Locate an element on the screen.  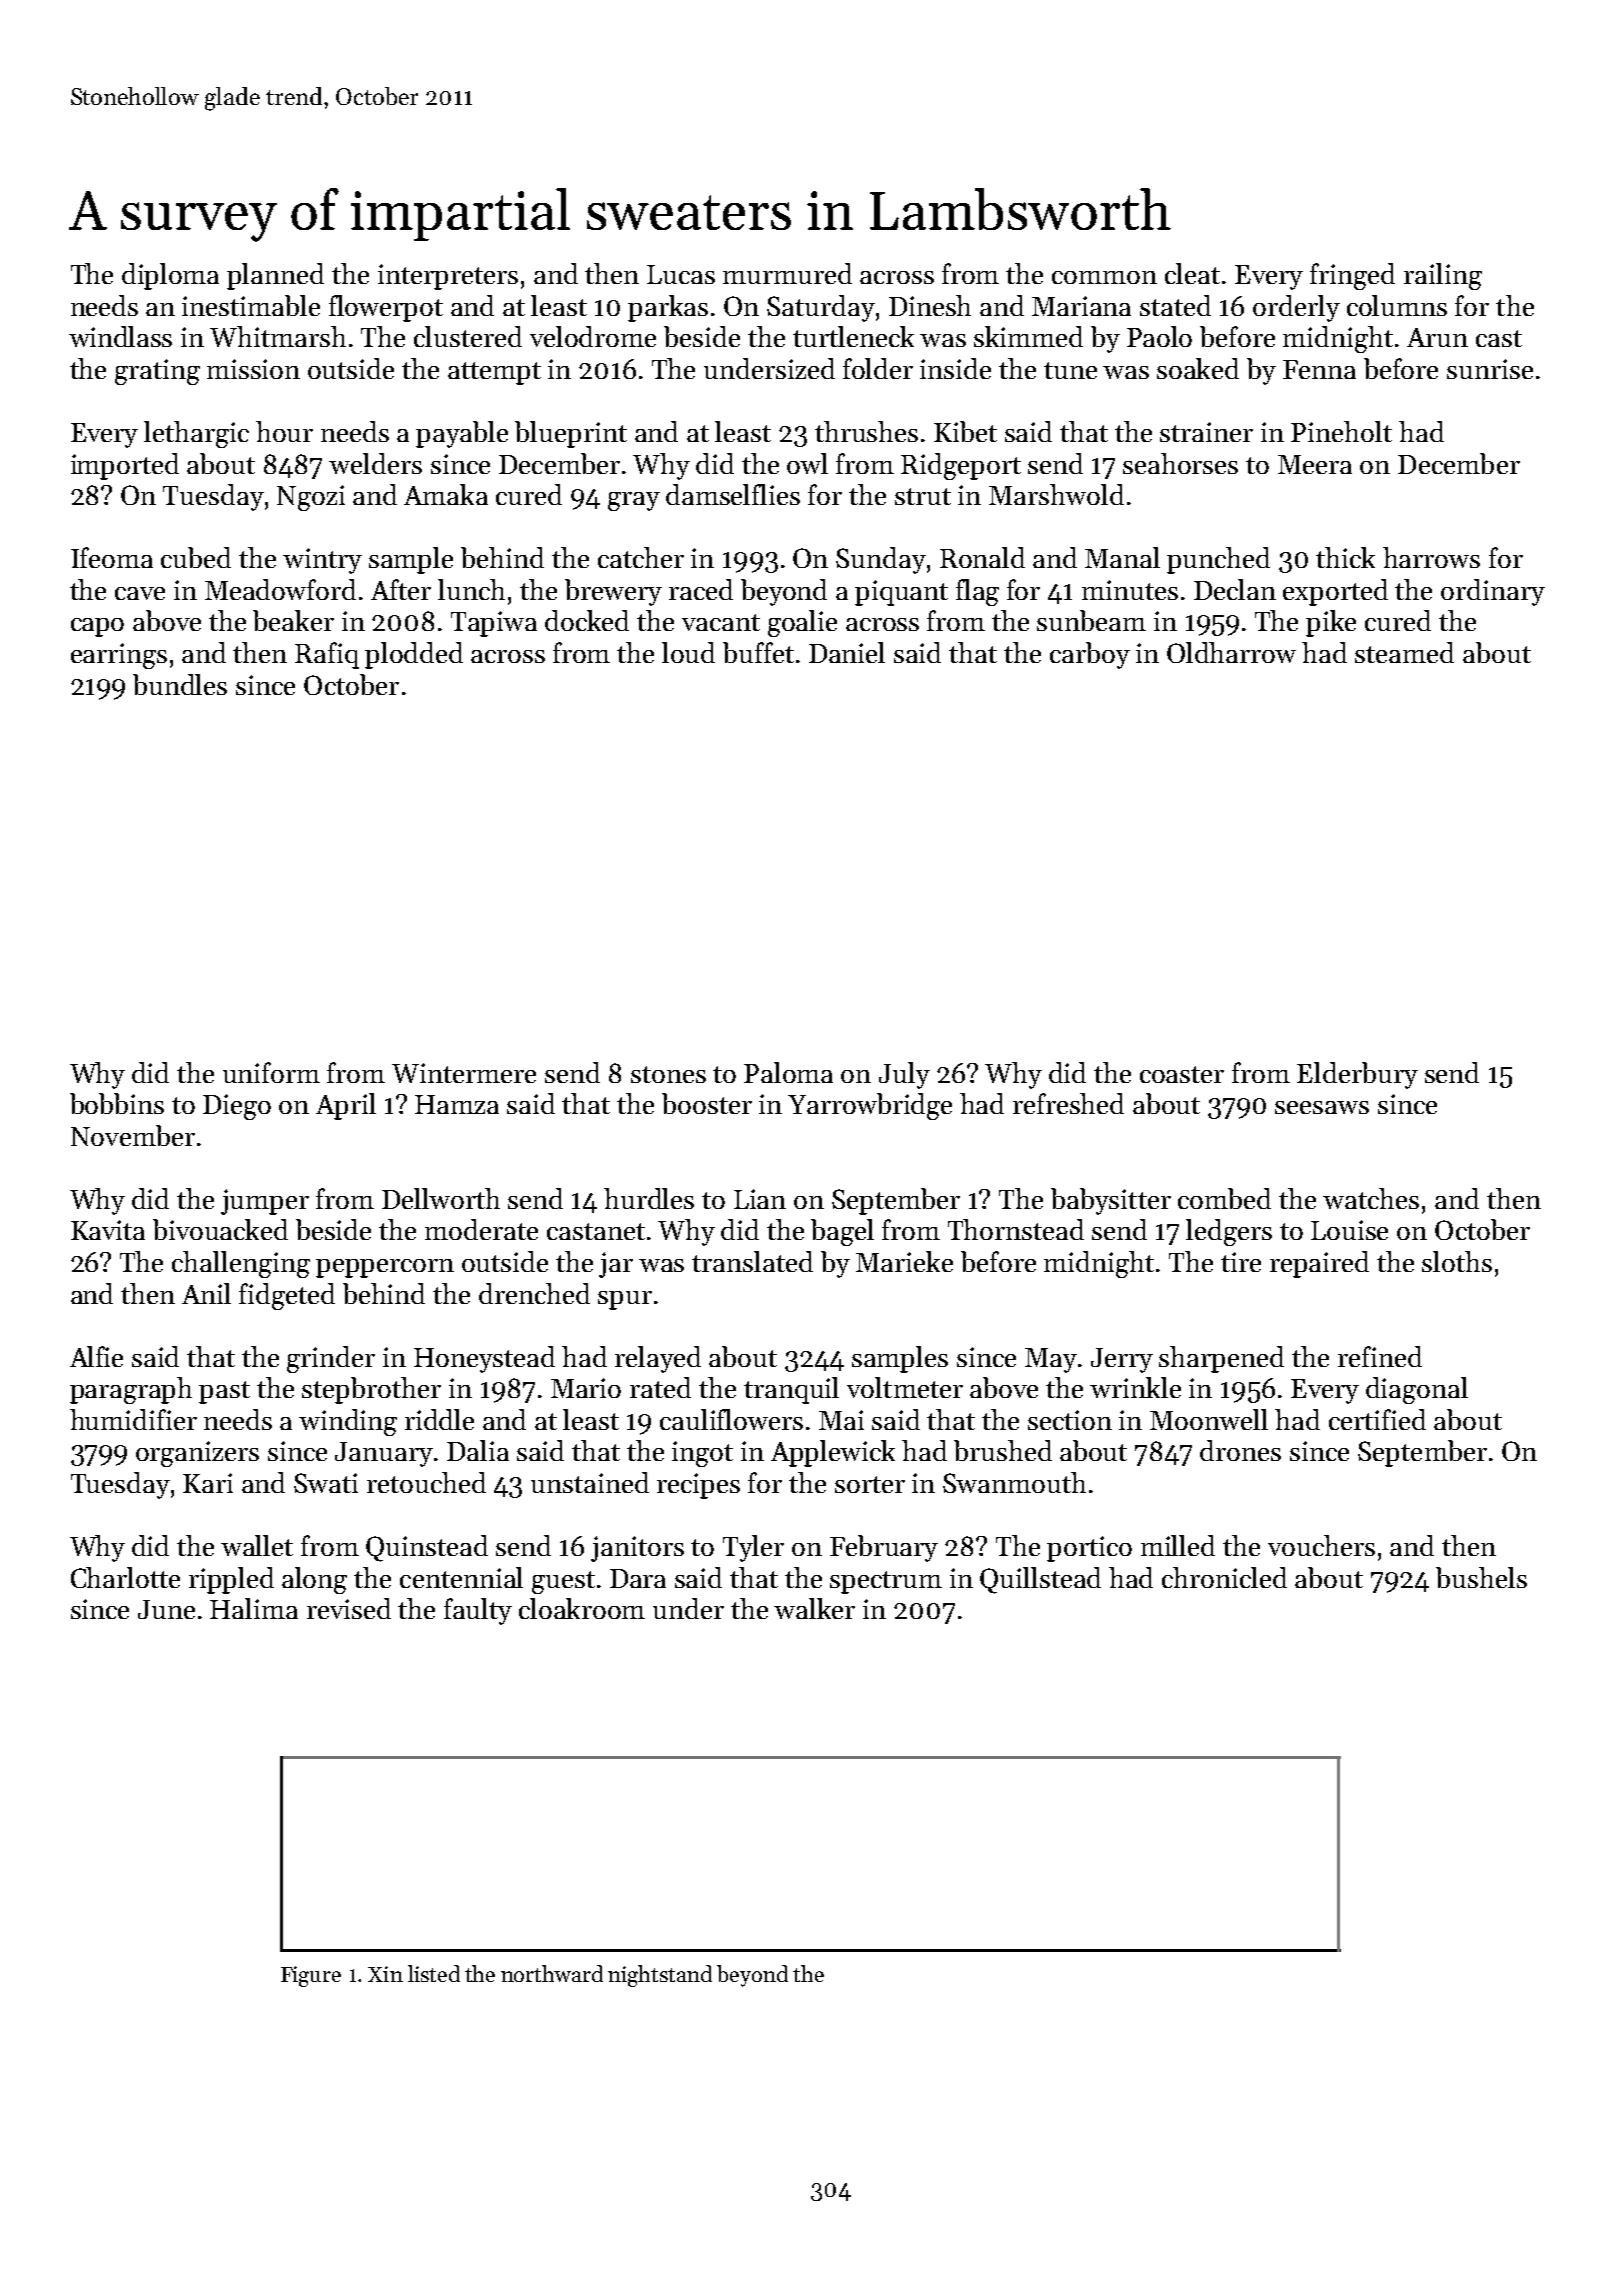
June is located at coordinates (166, 1609).
